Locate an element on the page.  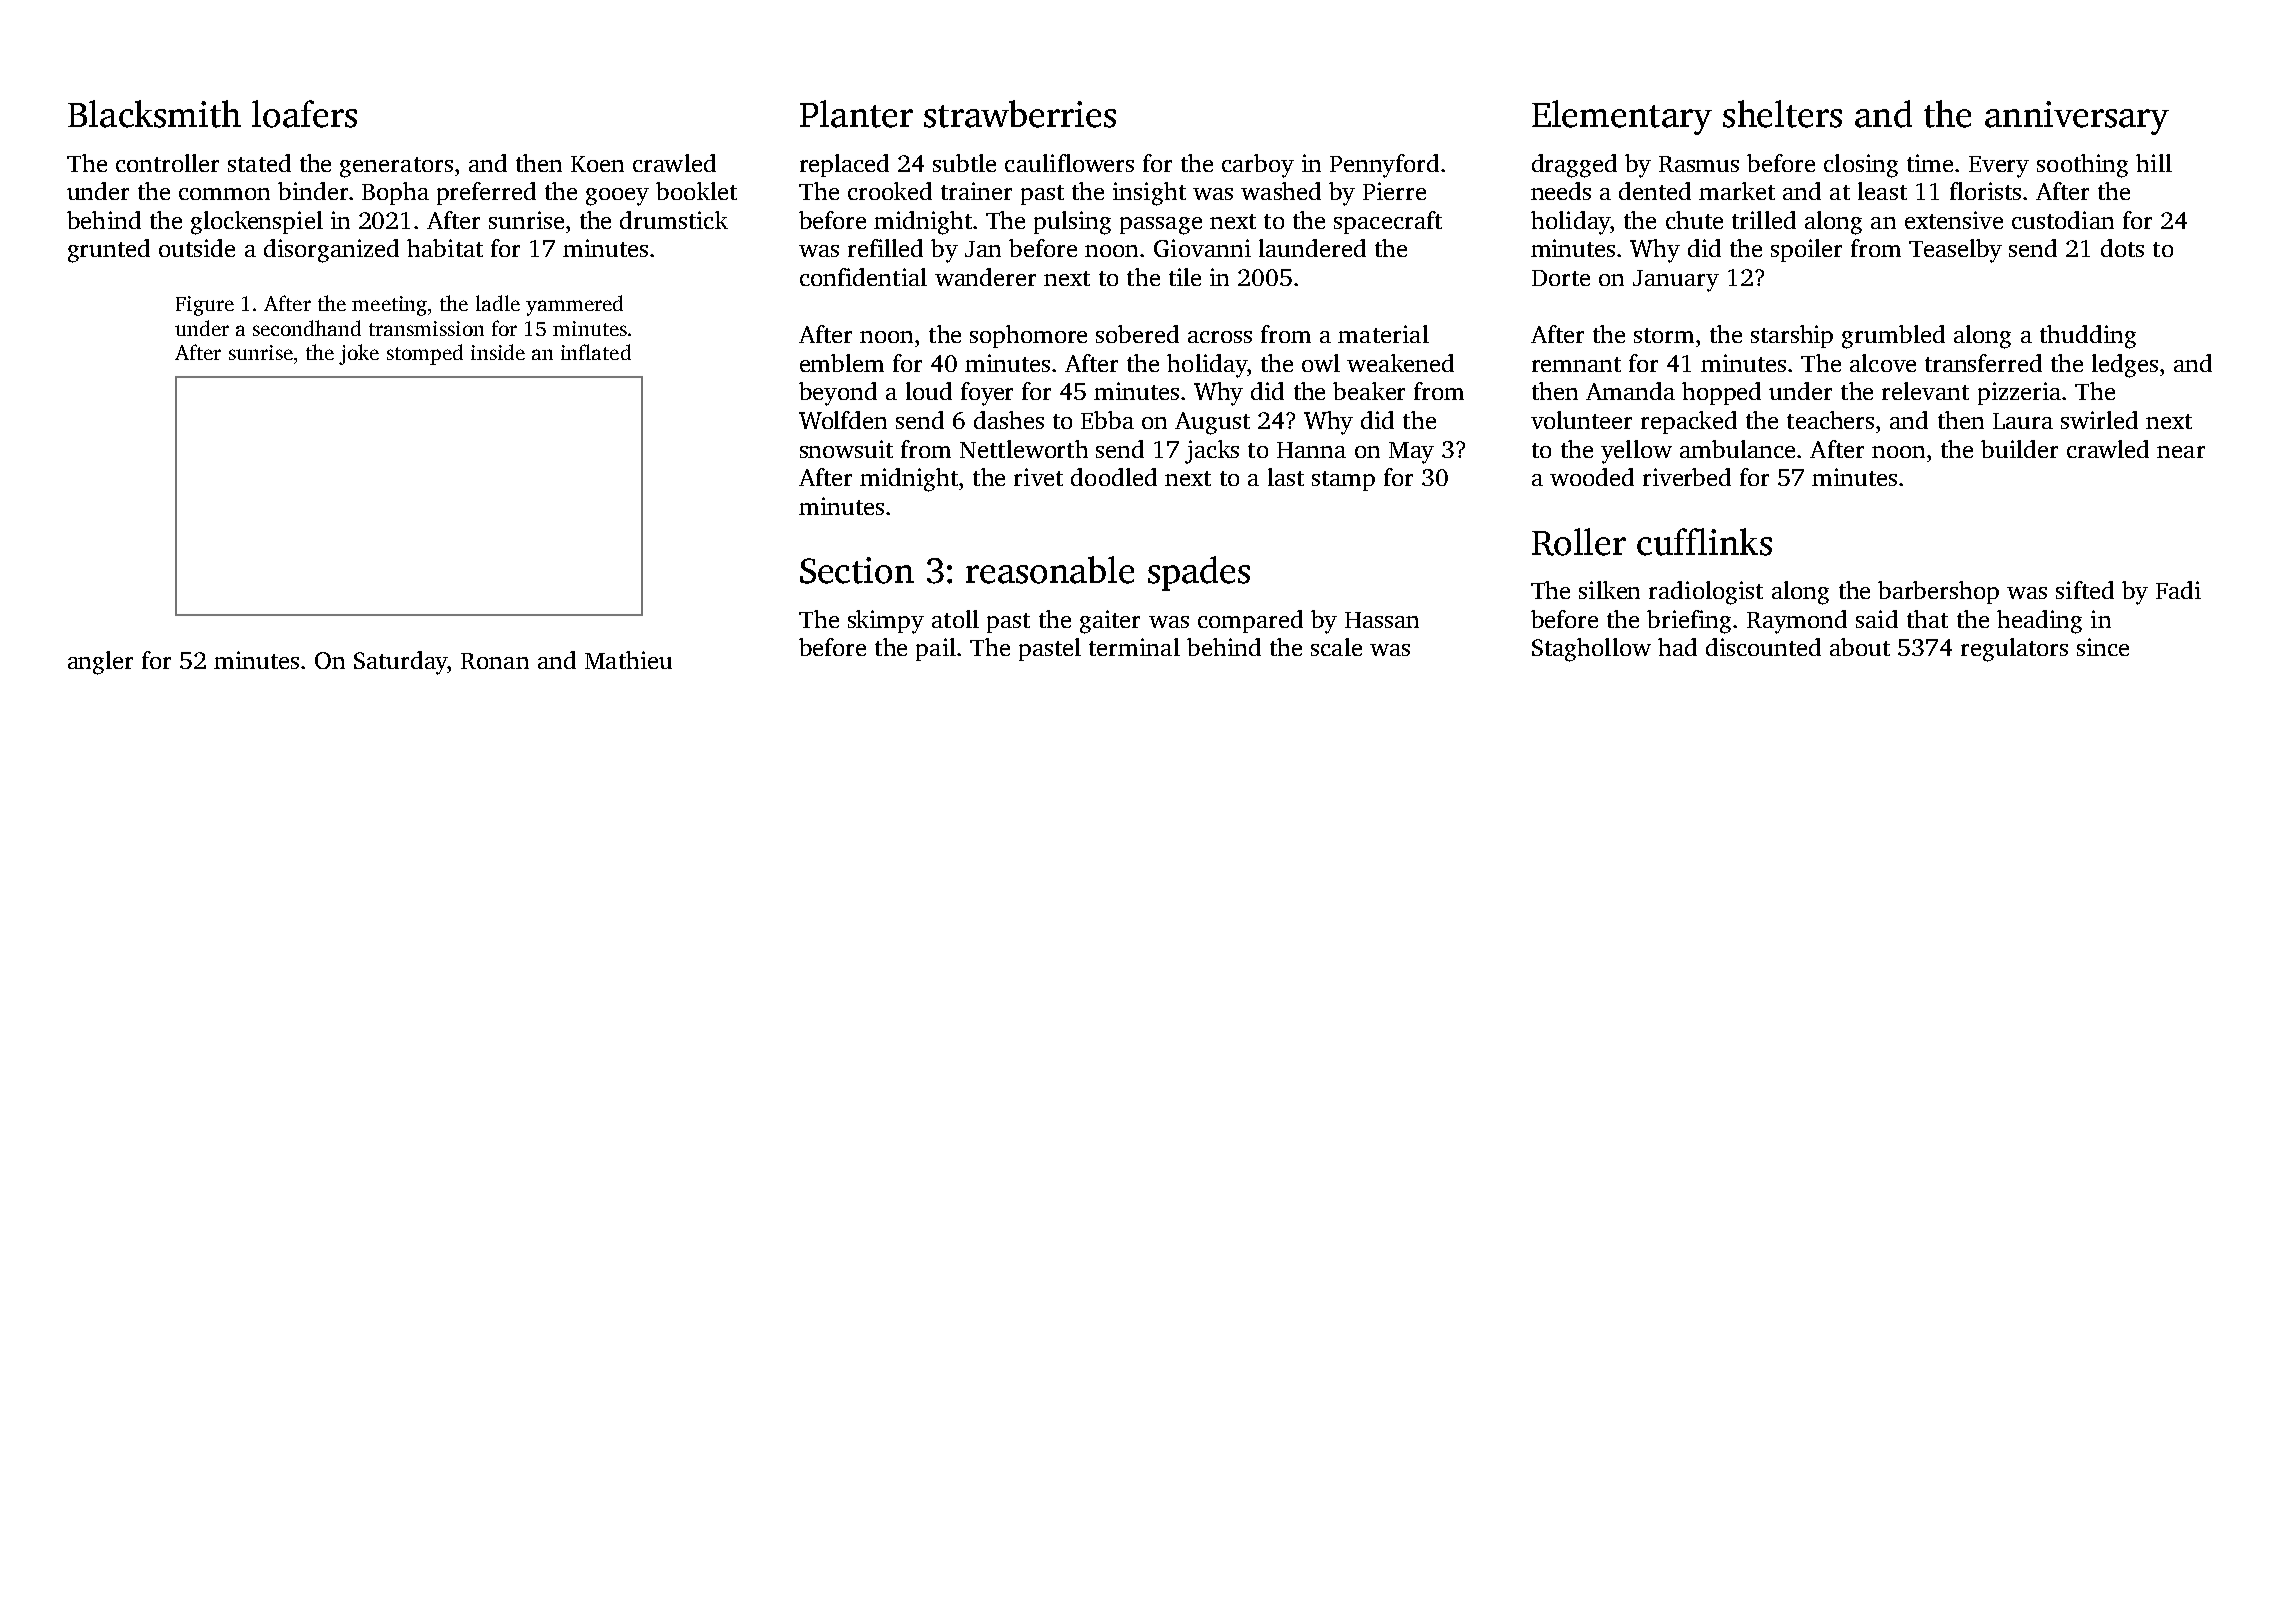
ambulance is located at coordinates (1737, 449).
